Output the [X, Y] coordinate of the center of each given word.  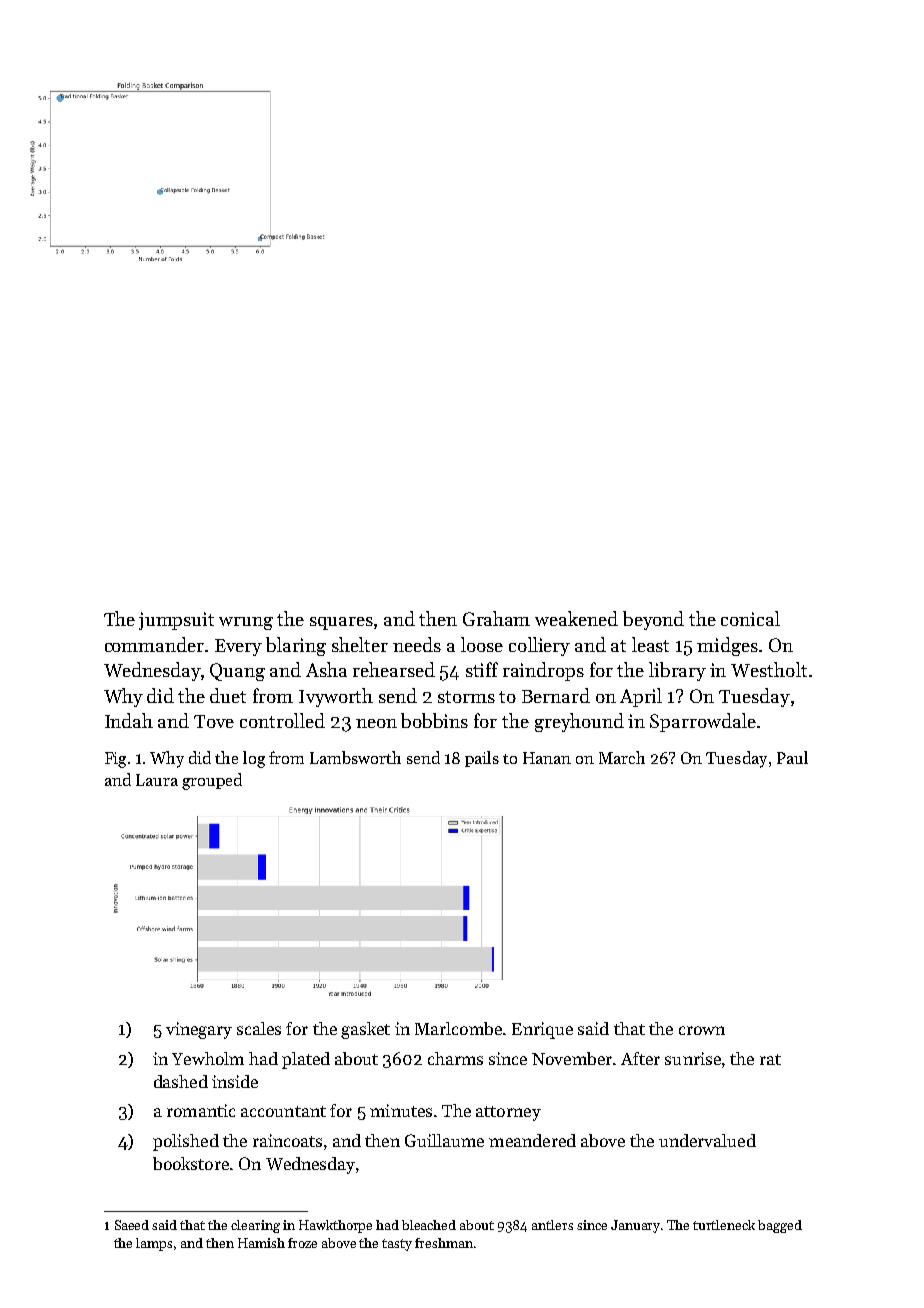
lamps [154, 1244]
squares [341, 623]
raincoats [287, 1140]
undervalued [707, 1140]
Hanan [547, 758]
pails [482, 759]
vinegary [199, 1030]
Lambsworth [355, 757]
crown [702, 1030]
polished [186, 1142]
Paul [792, 757]
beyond [653, 620]
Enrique [542, 1030]
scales [259, 1028]
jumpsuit [176, 621]
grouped [212, 781]
